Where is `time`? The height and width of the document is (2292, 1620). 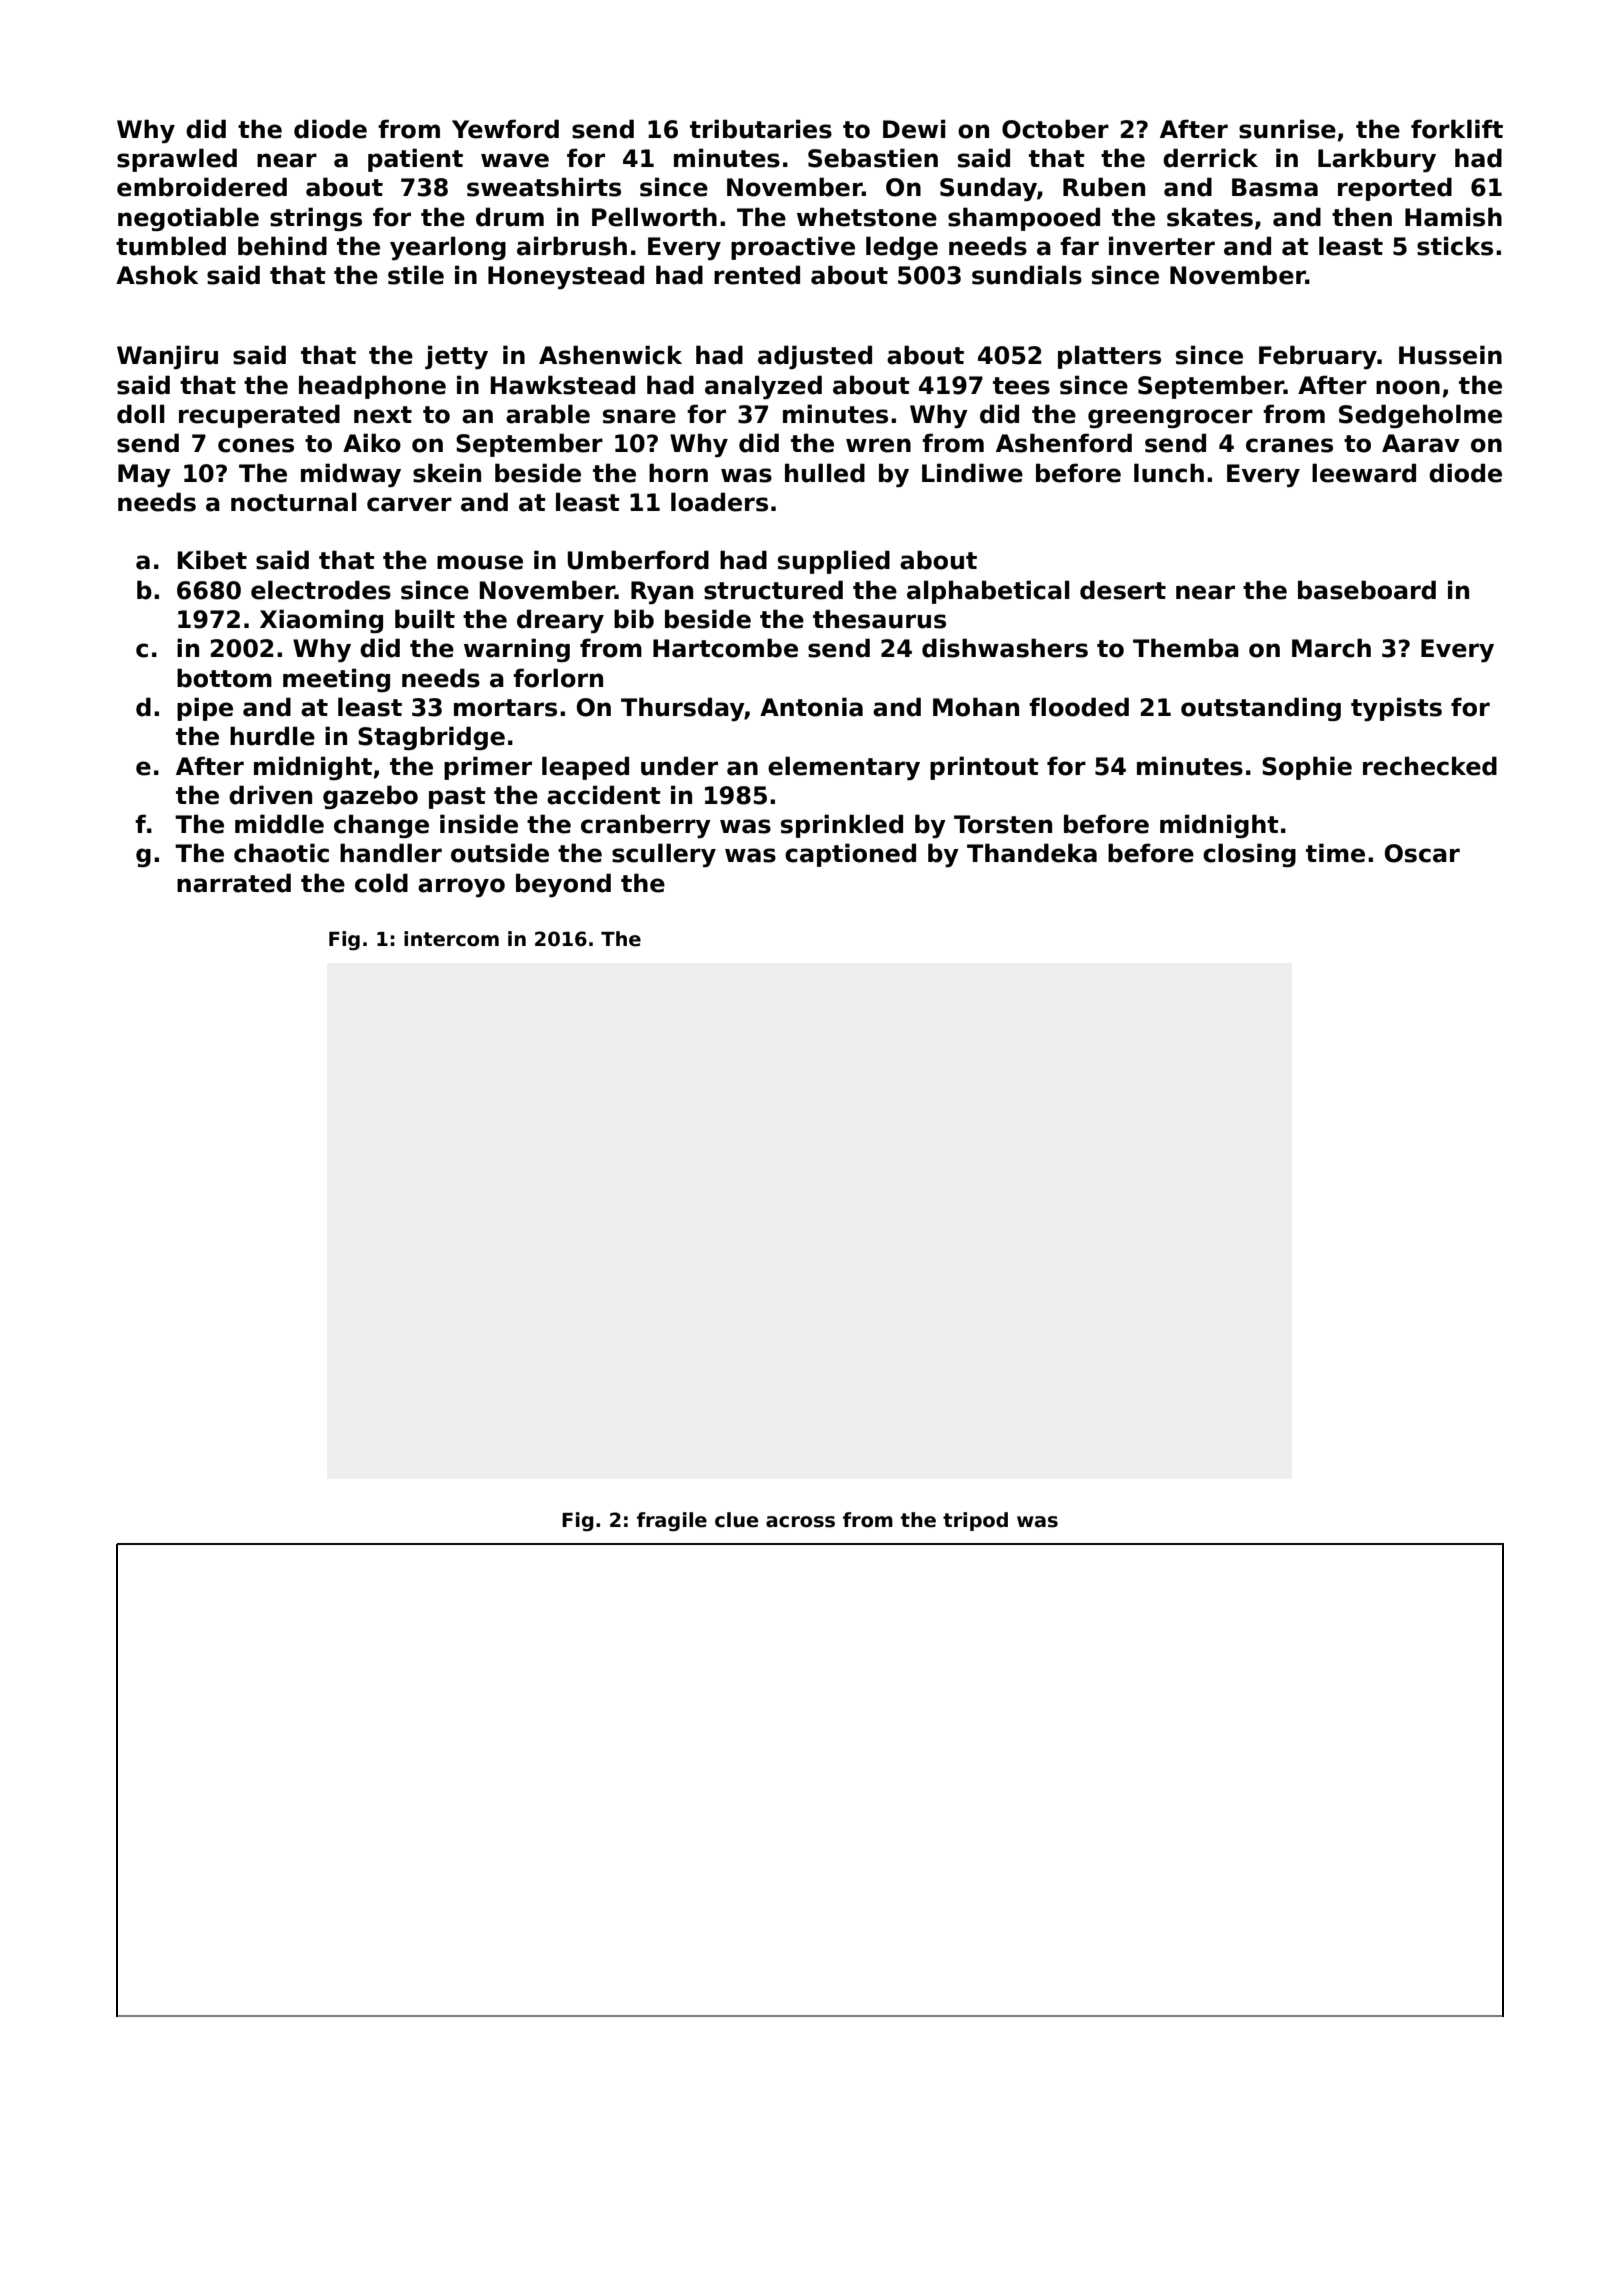 time is located at coordinates (1335, 853).
